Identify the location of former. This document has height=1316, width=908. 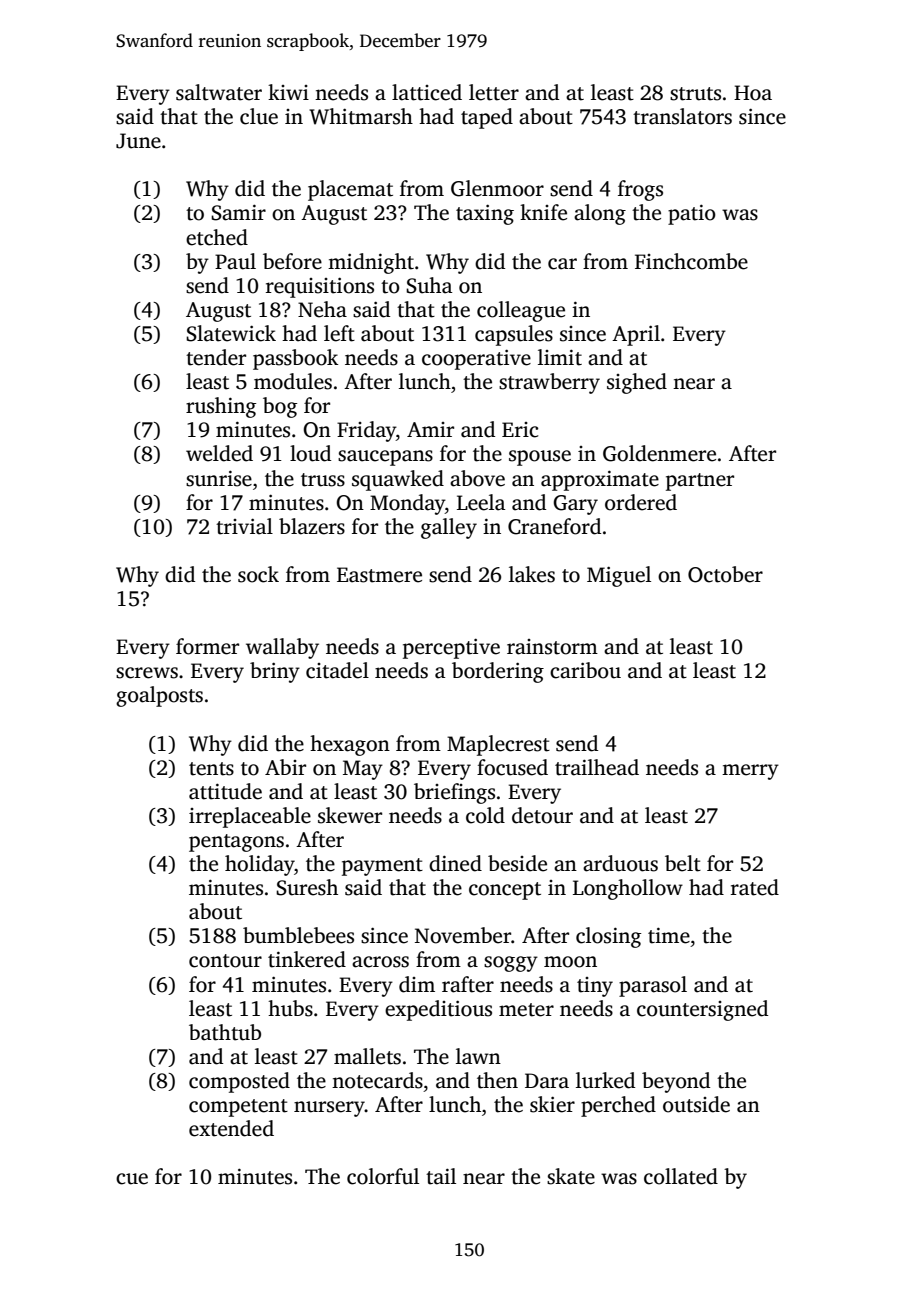
(207, 646).
